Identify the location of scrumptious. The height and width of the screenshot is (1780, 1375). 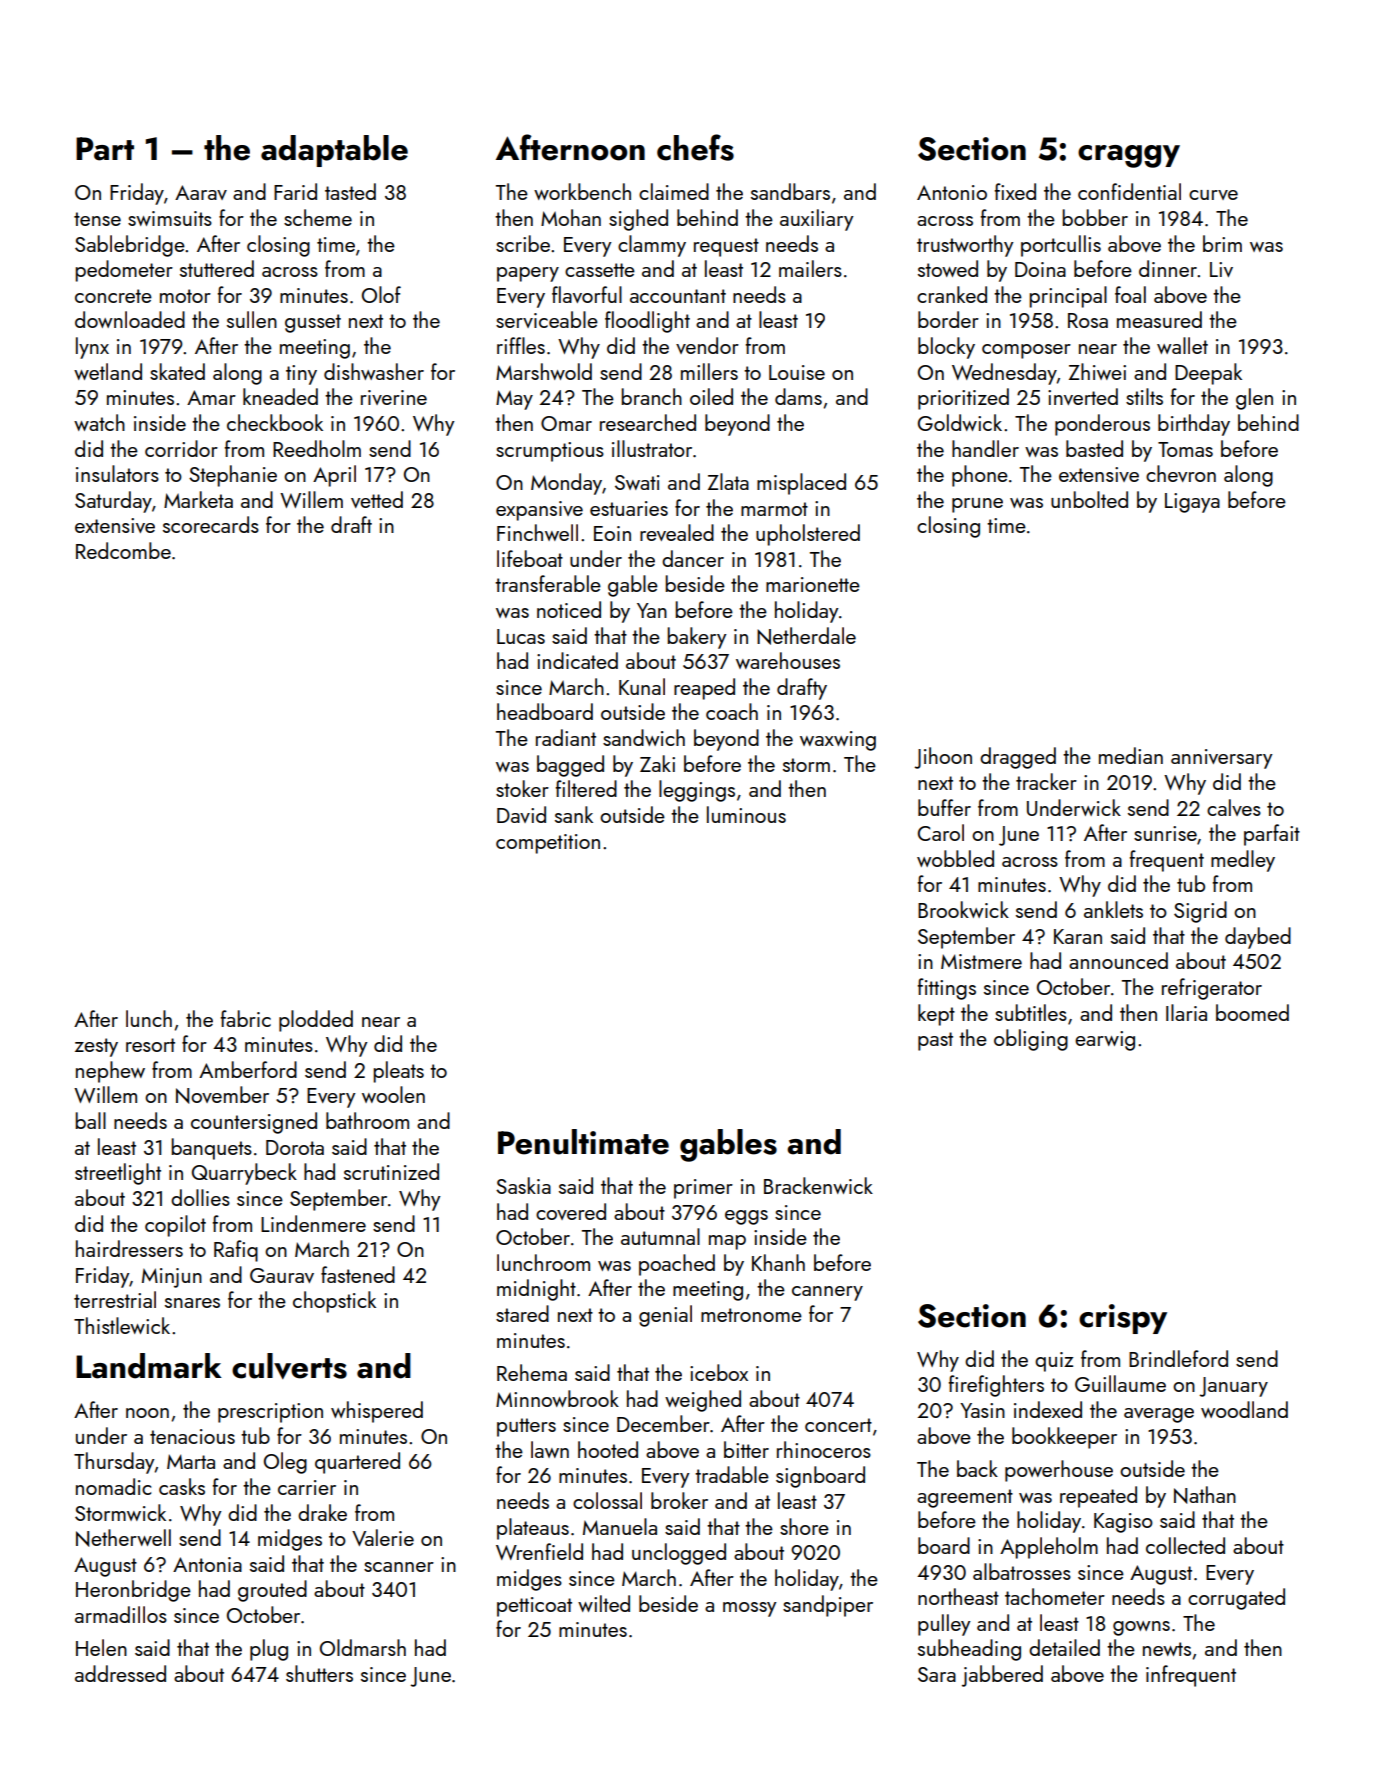
(550, 452).
